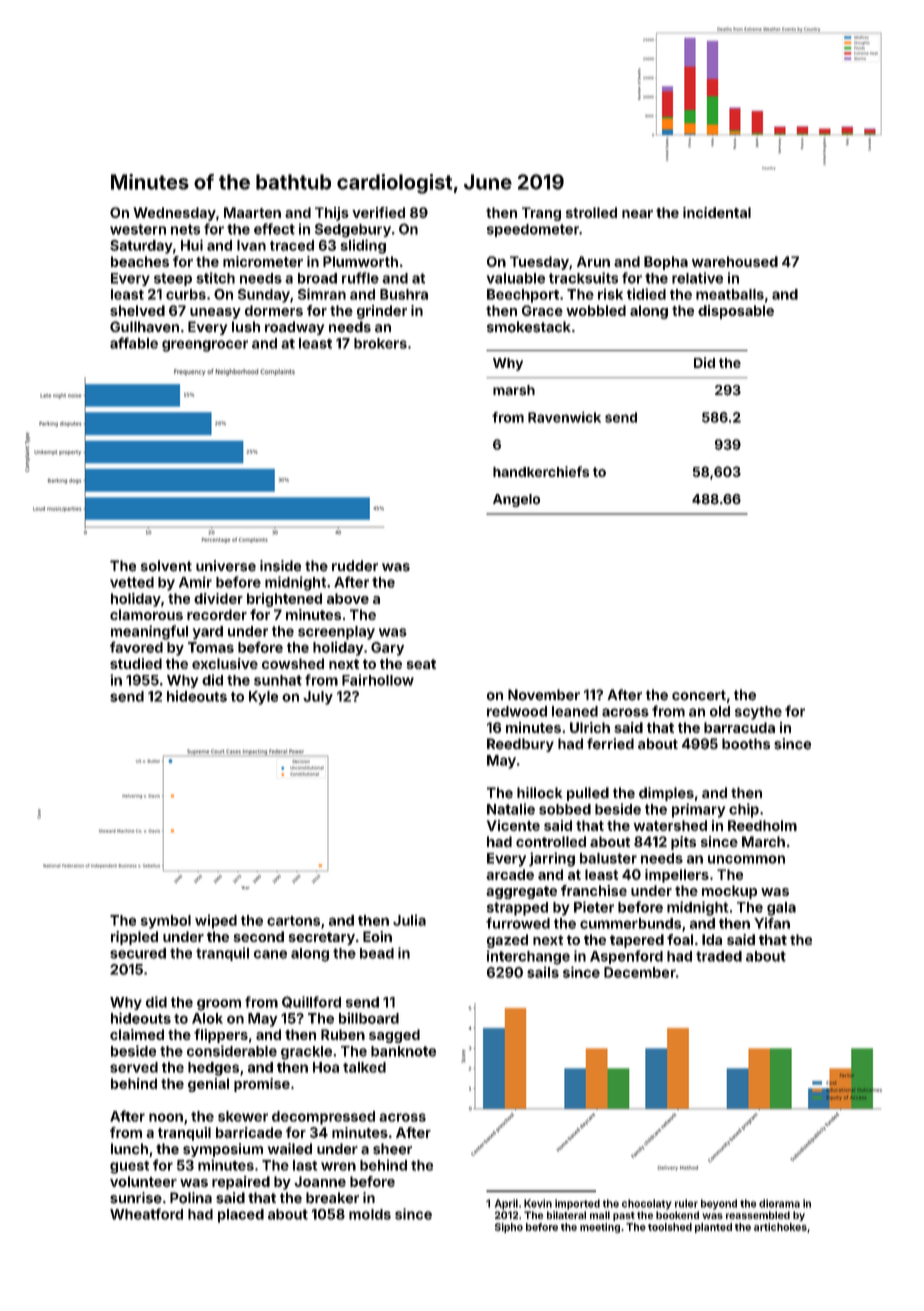 Image resolution: width=924 pixels, height=1311 pixels. I want to click on concert, so click(699, 695).
